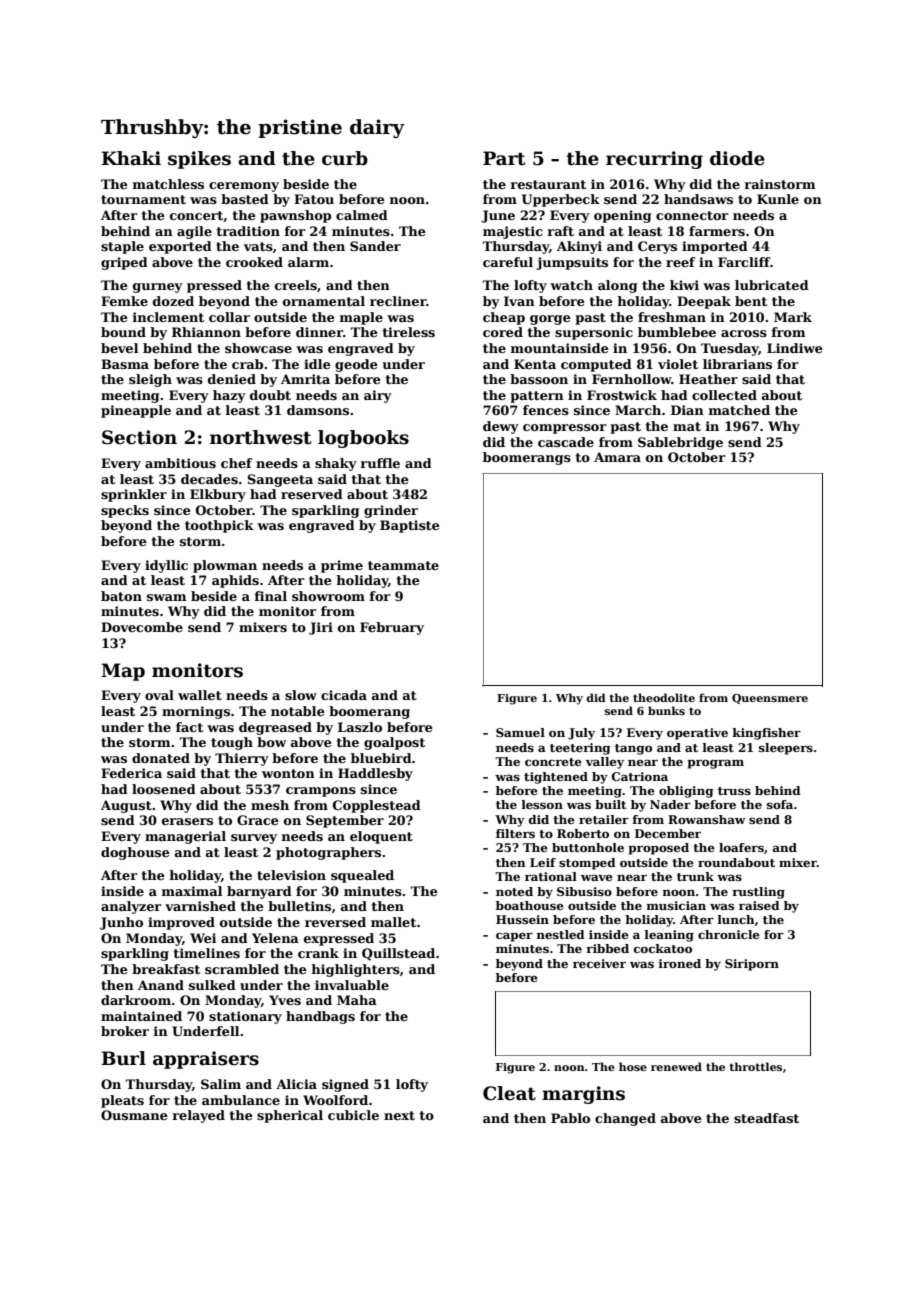  I want to click on farmers, so click(717, 231).
